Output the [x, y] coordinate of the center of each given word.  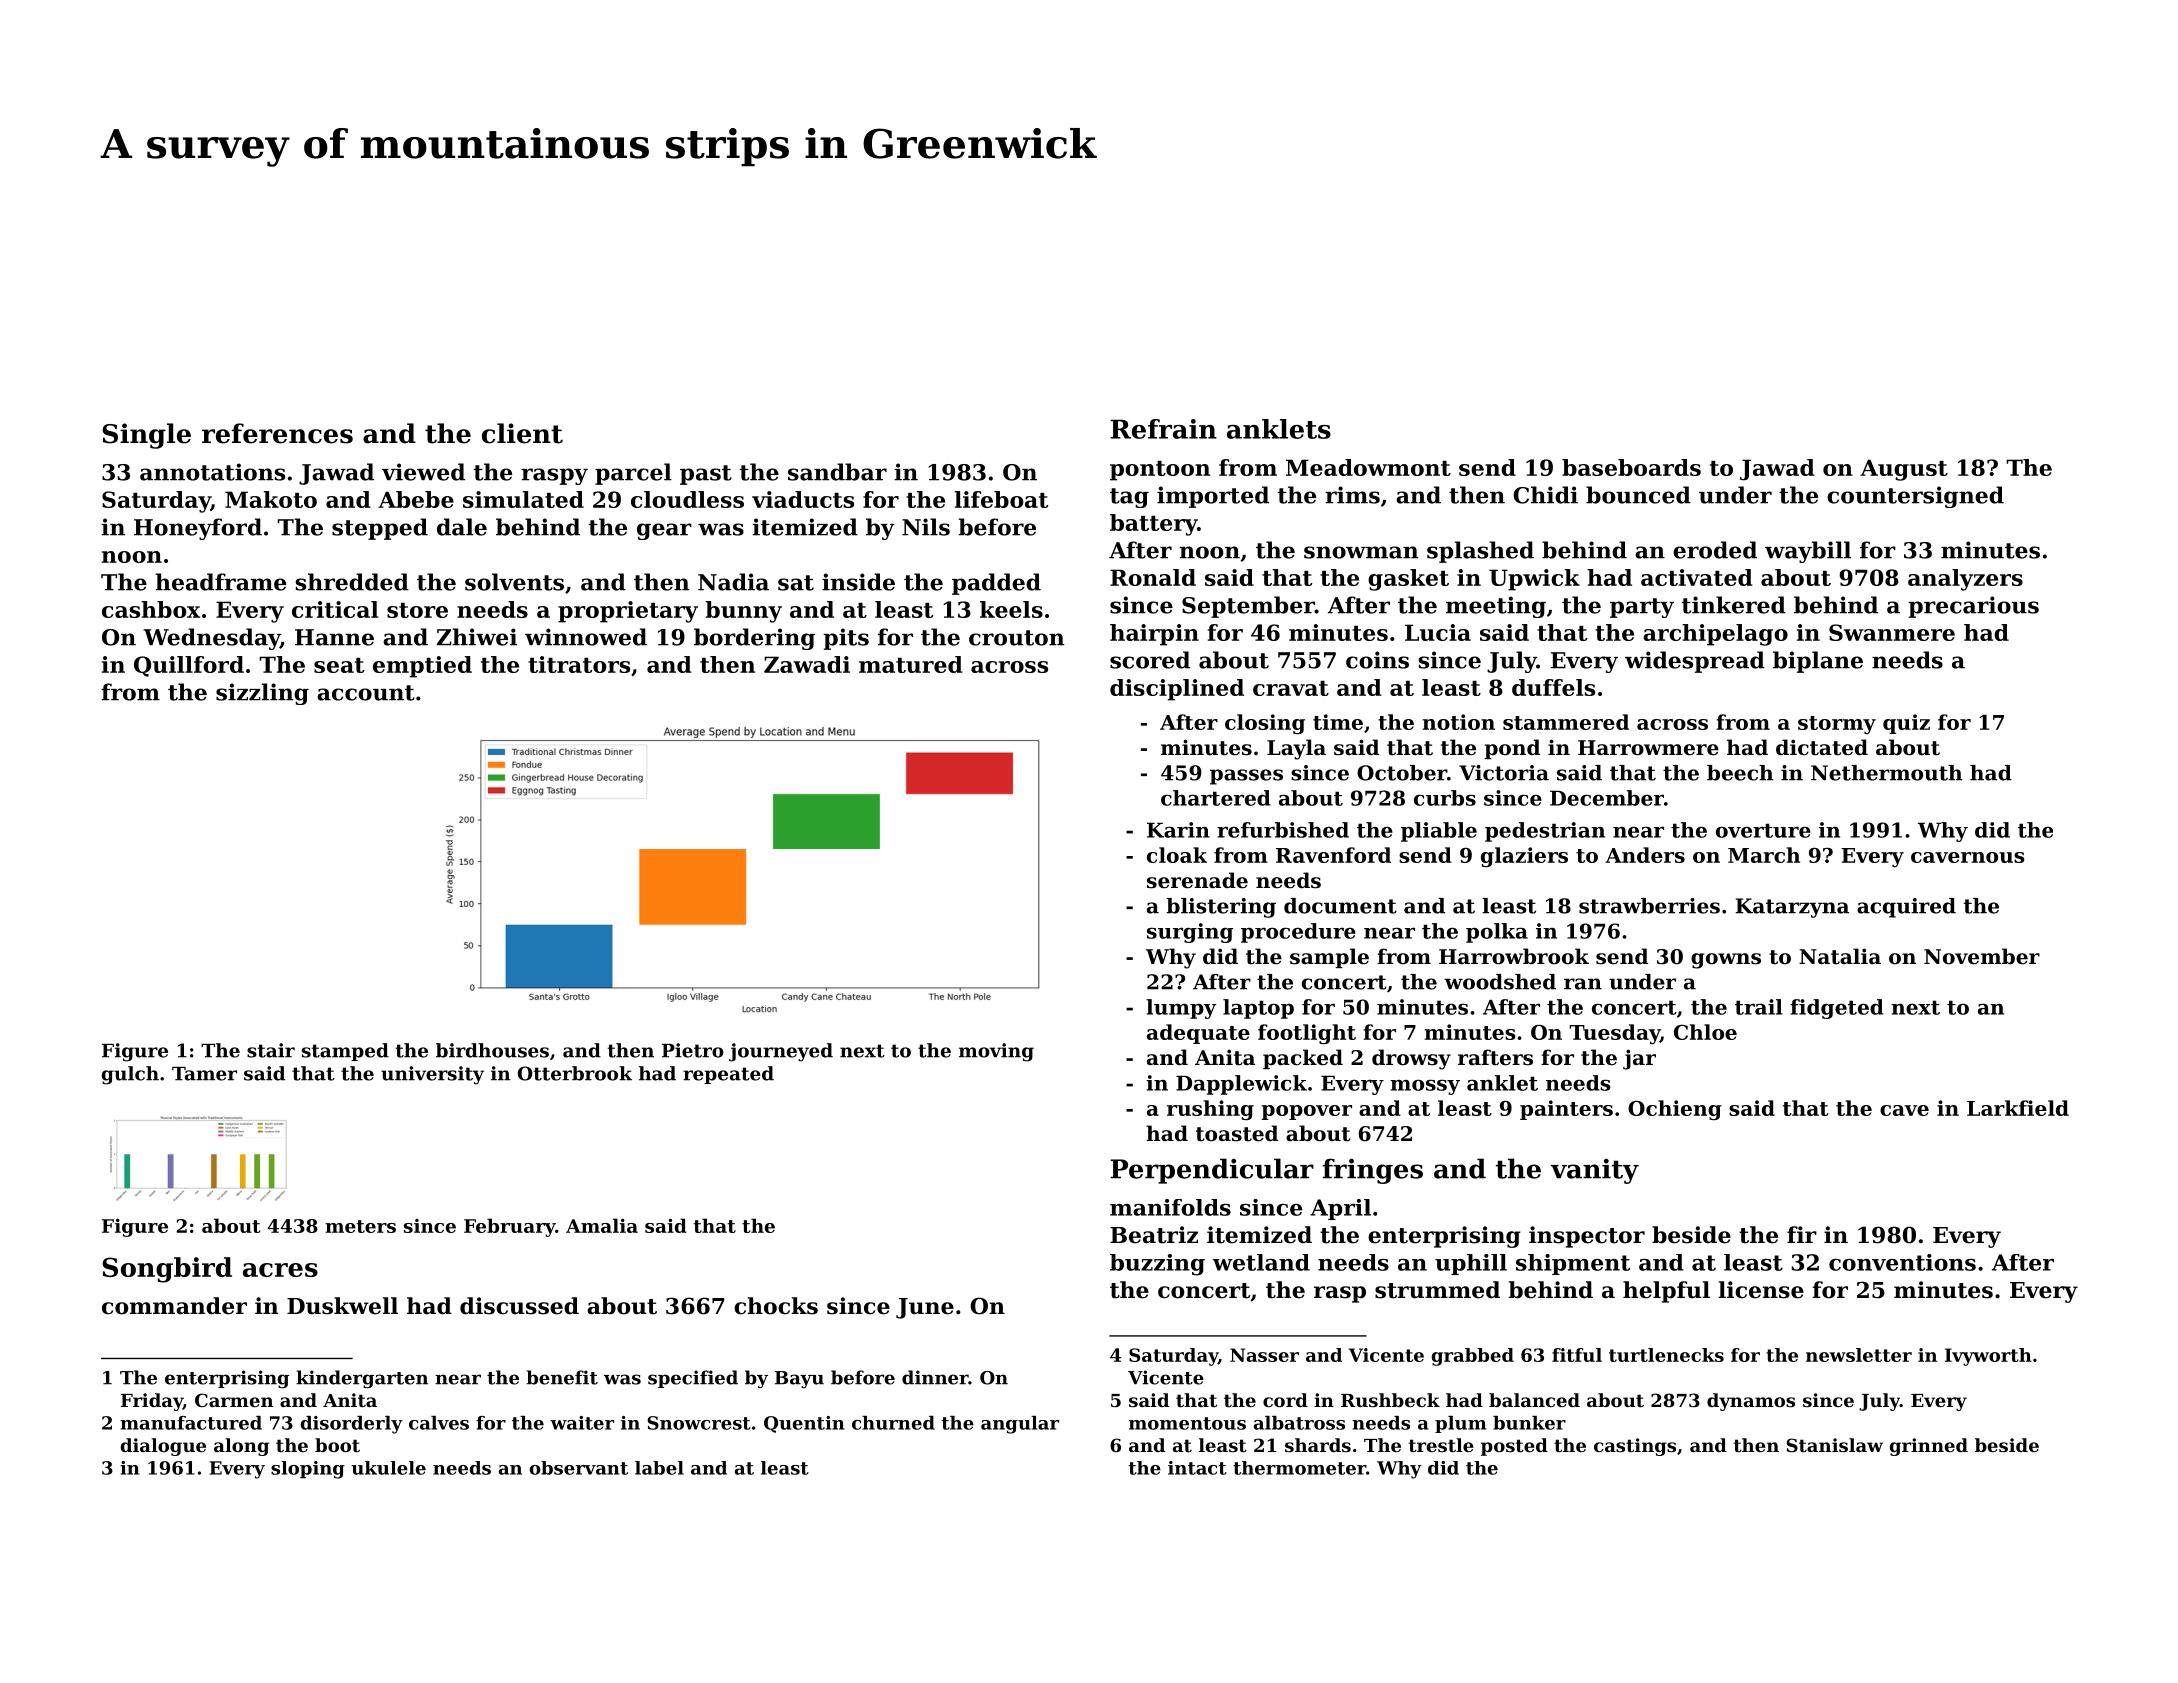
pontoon [1160, 471]
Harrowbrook [1514, 956]
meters [360, 1226]
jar [1639, 1059]
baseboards [1631, 467]
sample [1329, 958]
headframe [220, 582]
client [522, 433]
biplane [1818, 662]
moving [996, 1052]
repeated [728, 1075]
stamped [345, 1052]
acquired [1906, 908]
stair [271, 1050]
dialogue [163, 1447]
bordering [754, 639]
